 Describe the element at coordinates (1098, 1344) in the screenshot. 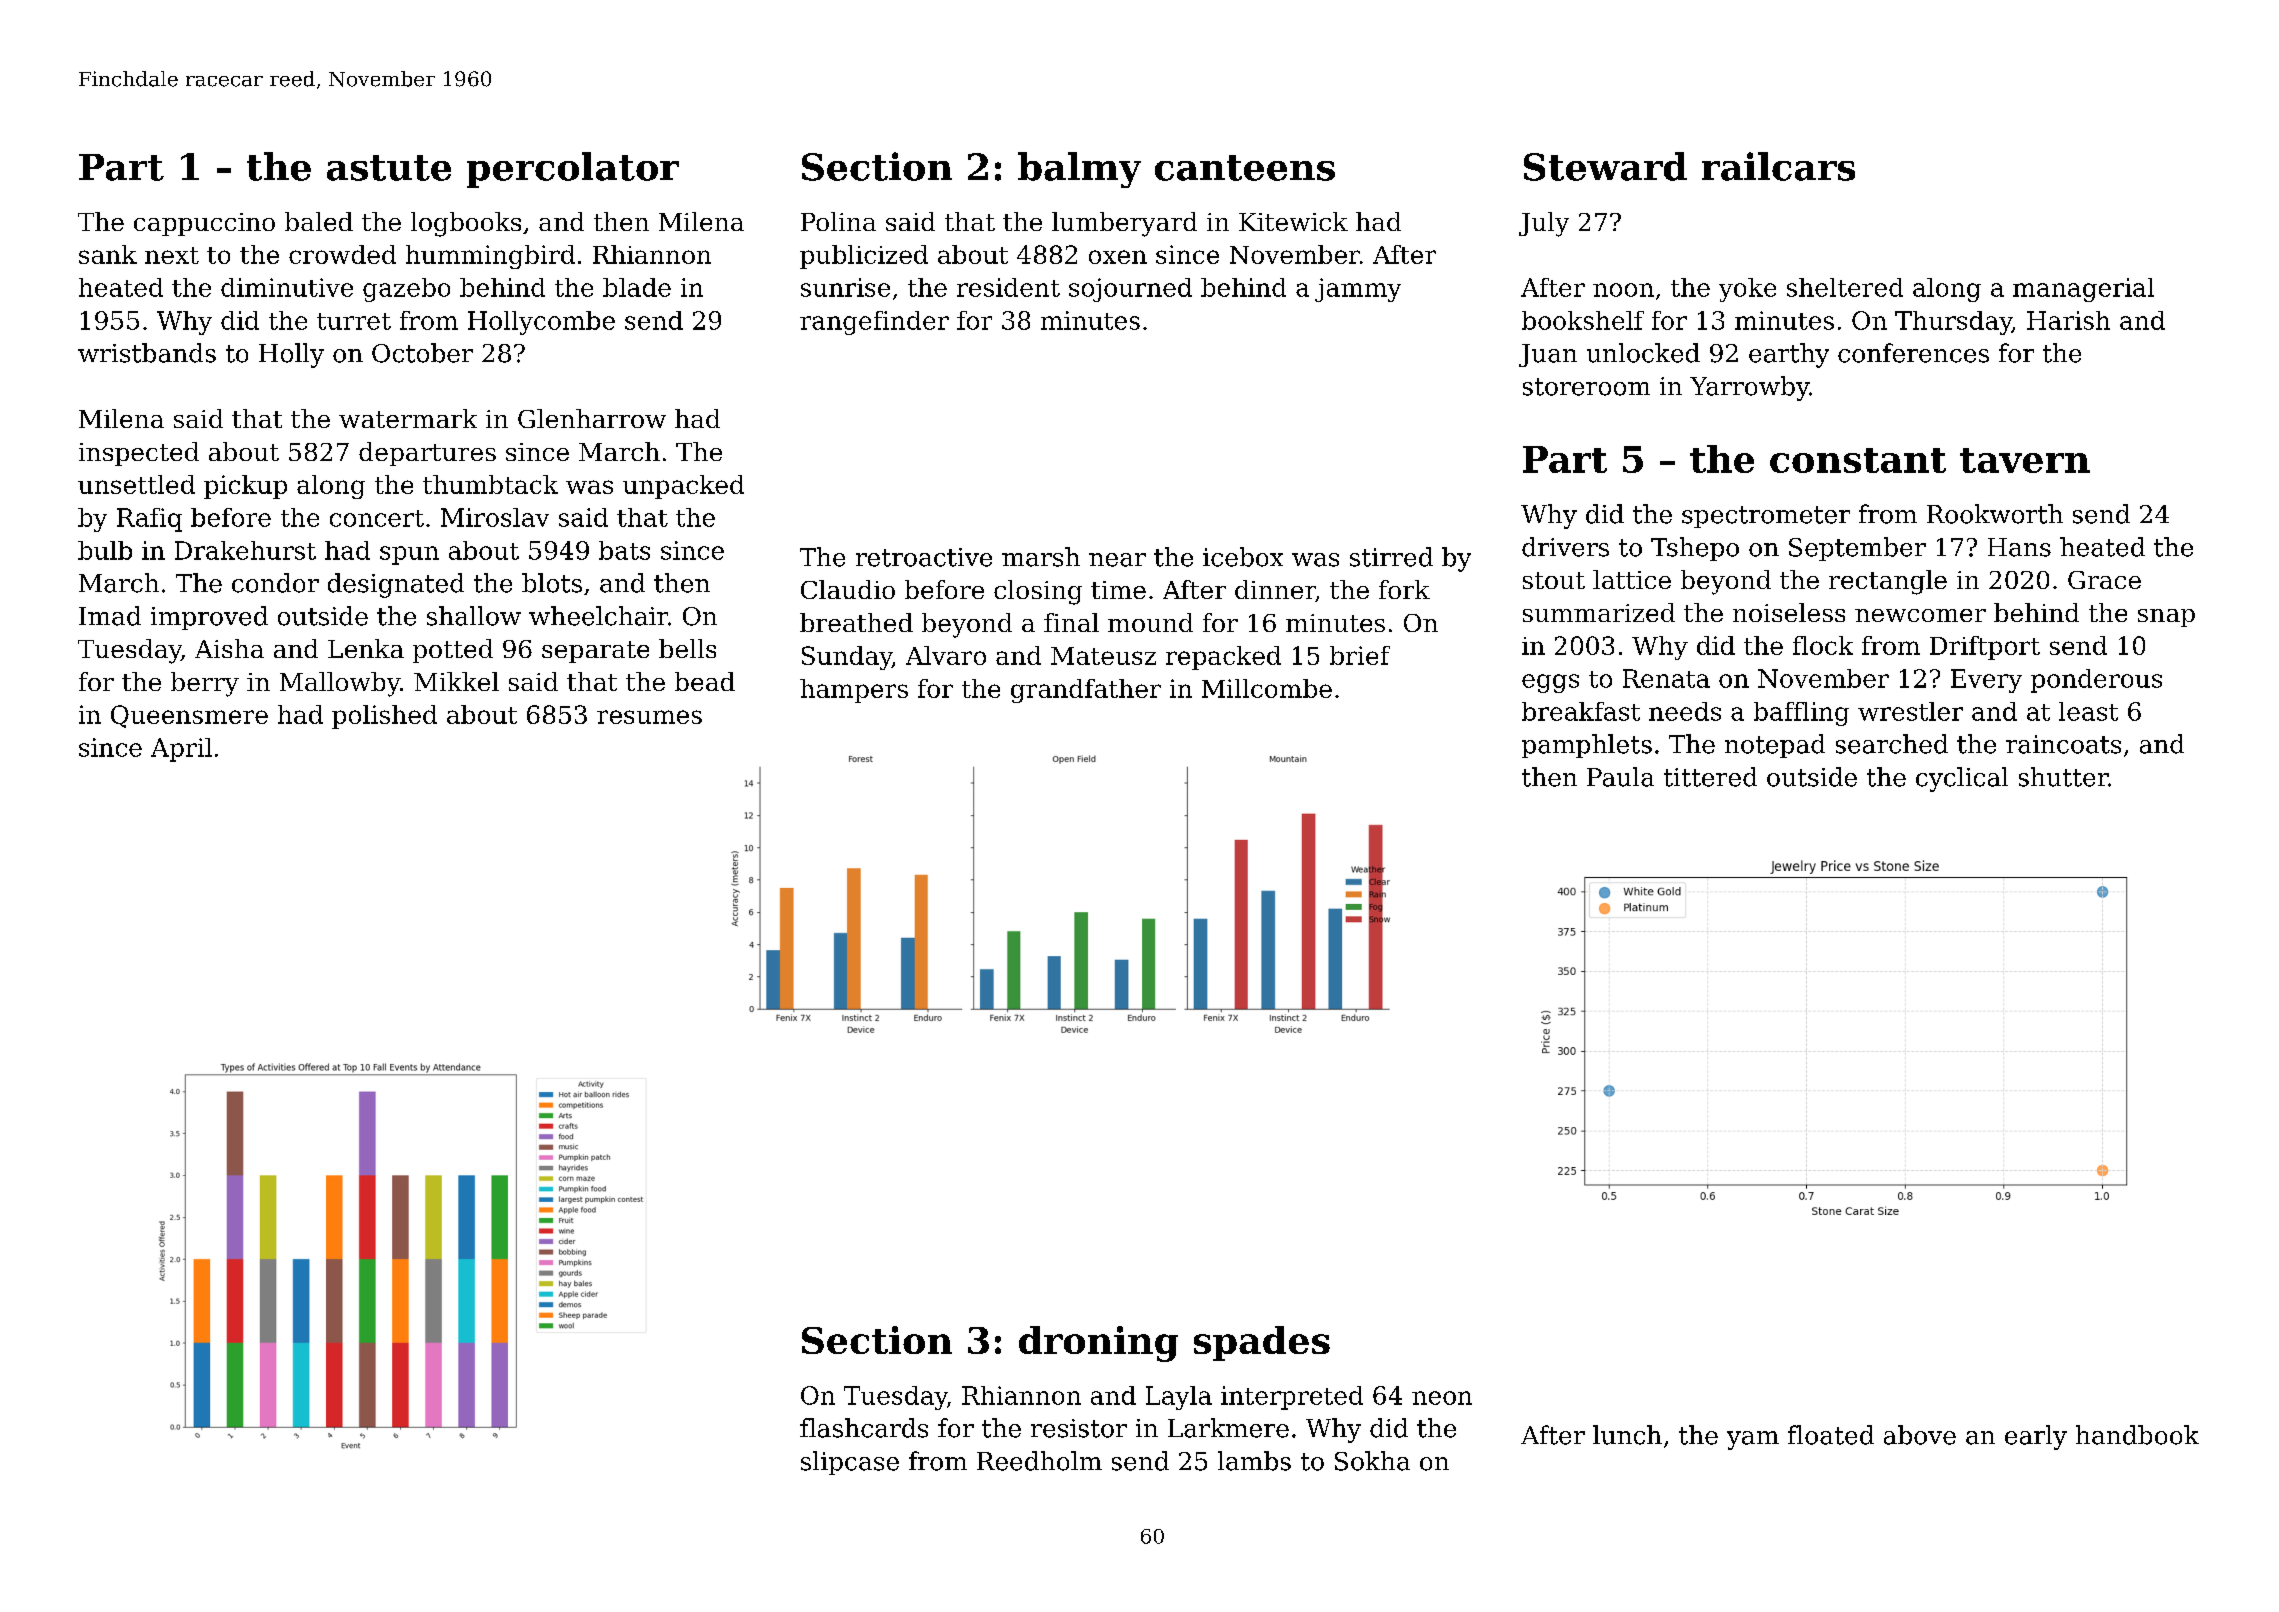

I see `droning` at that location.
